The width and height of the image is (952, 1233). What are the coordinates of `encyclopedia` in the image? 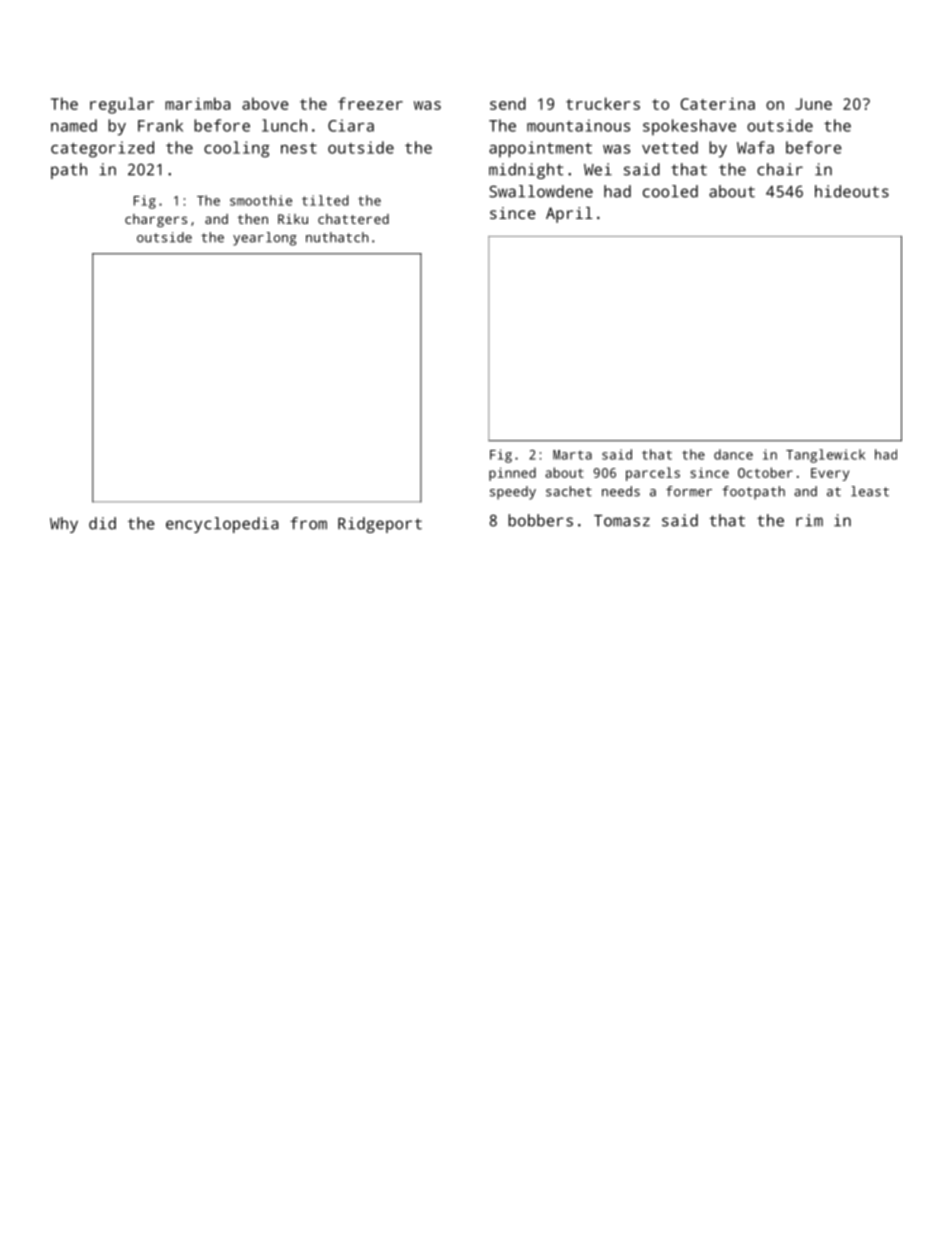 It's located at (222, 525).
